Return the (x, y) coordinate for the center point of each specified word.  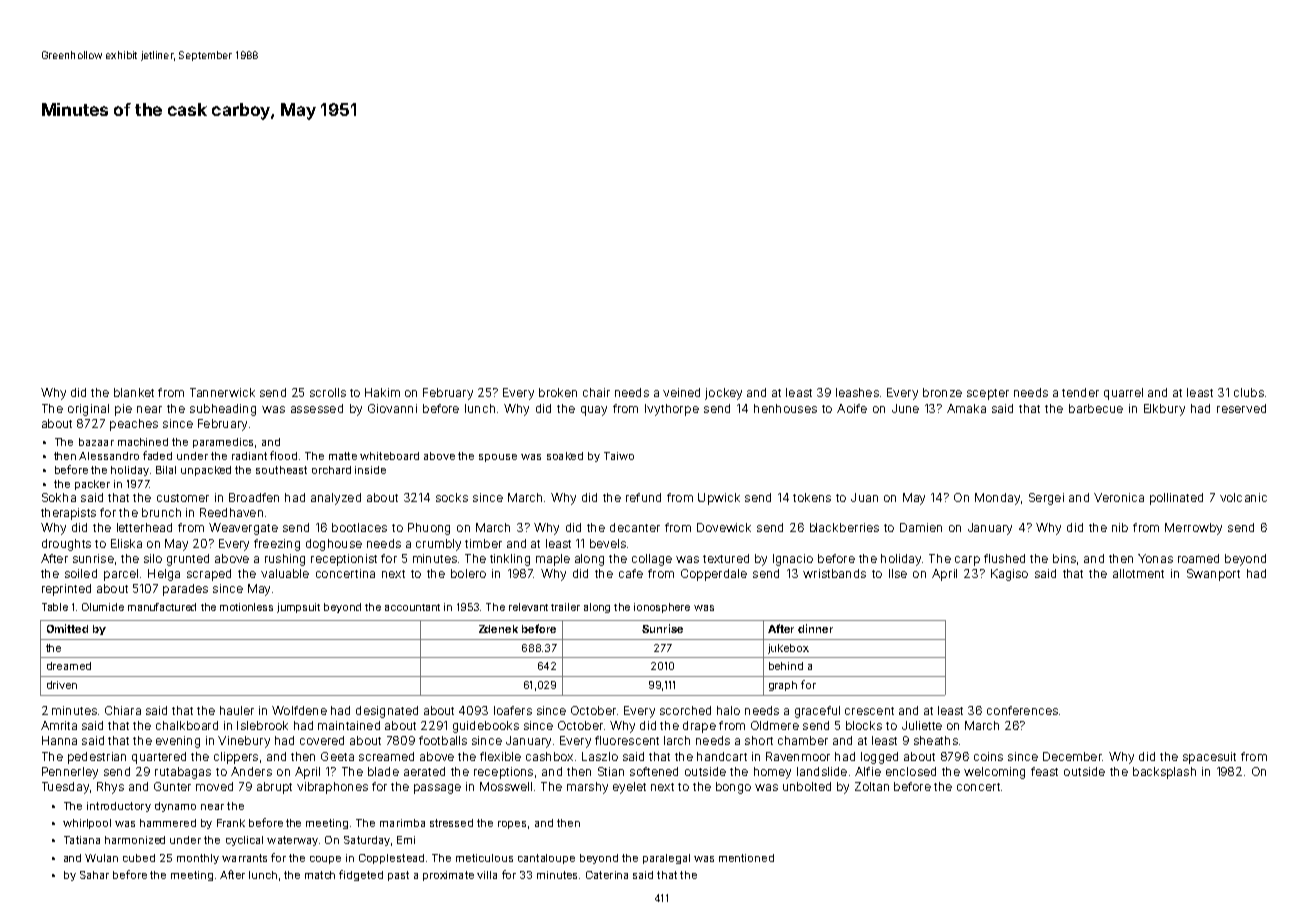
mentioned (746, 858)
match (320, 875)
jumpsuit (298, 608)
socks (452, 497)
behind (786, 666)
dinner (815, 628)
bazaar (96, 442)
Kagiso (1009, 575)
